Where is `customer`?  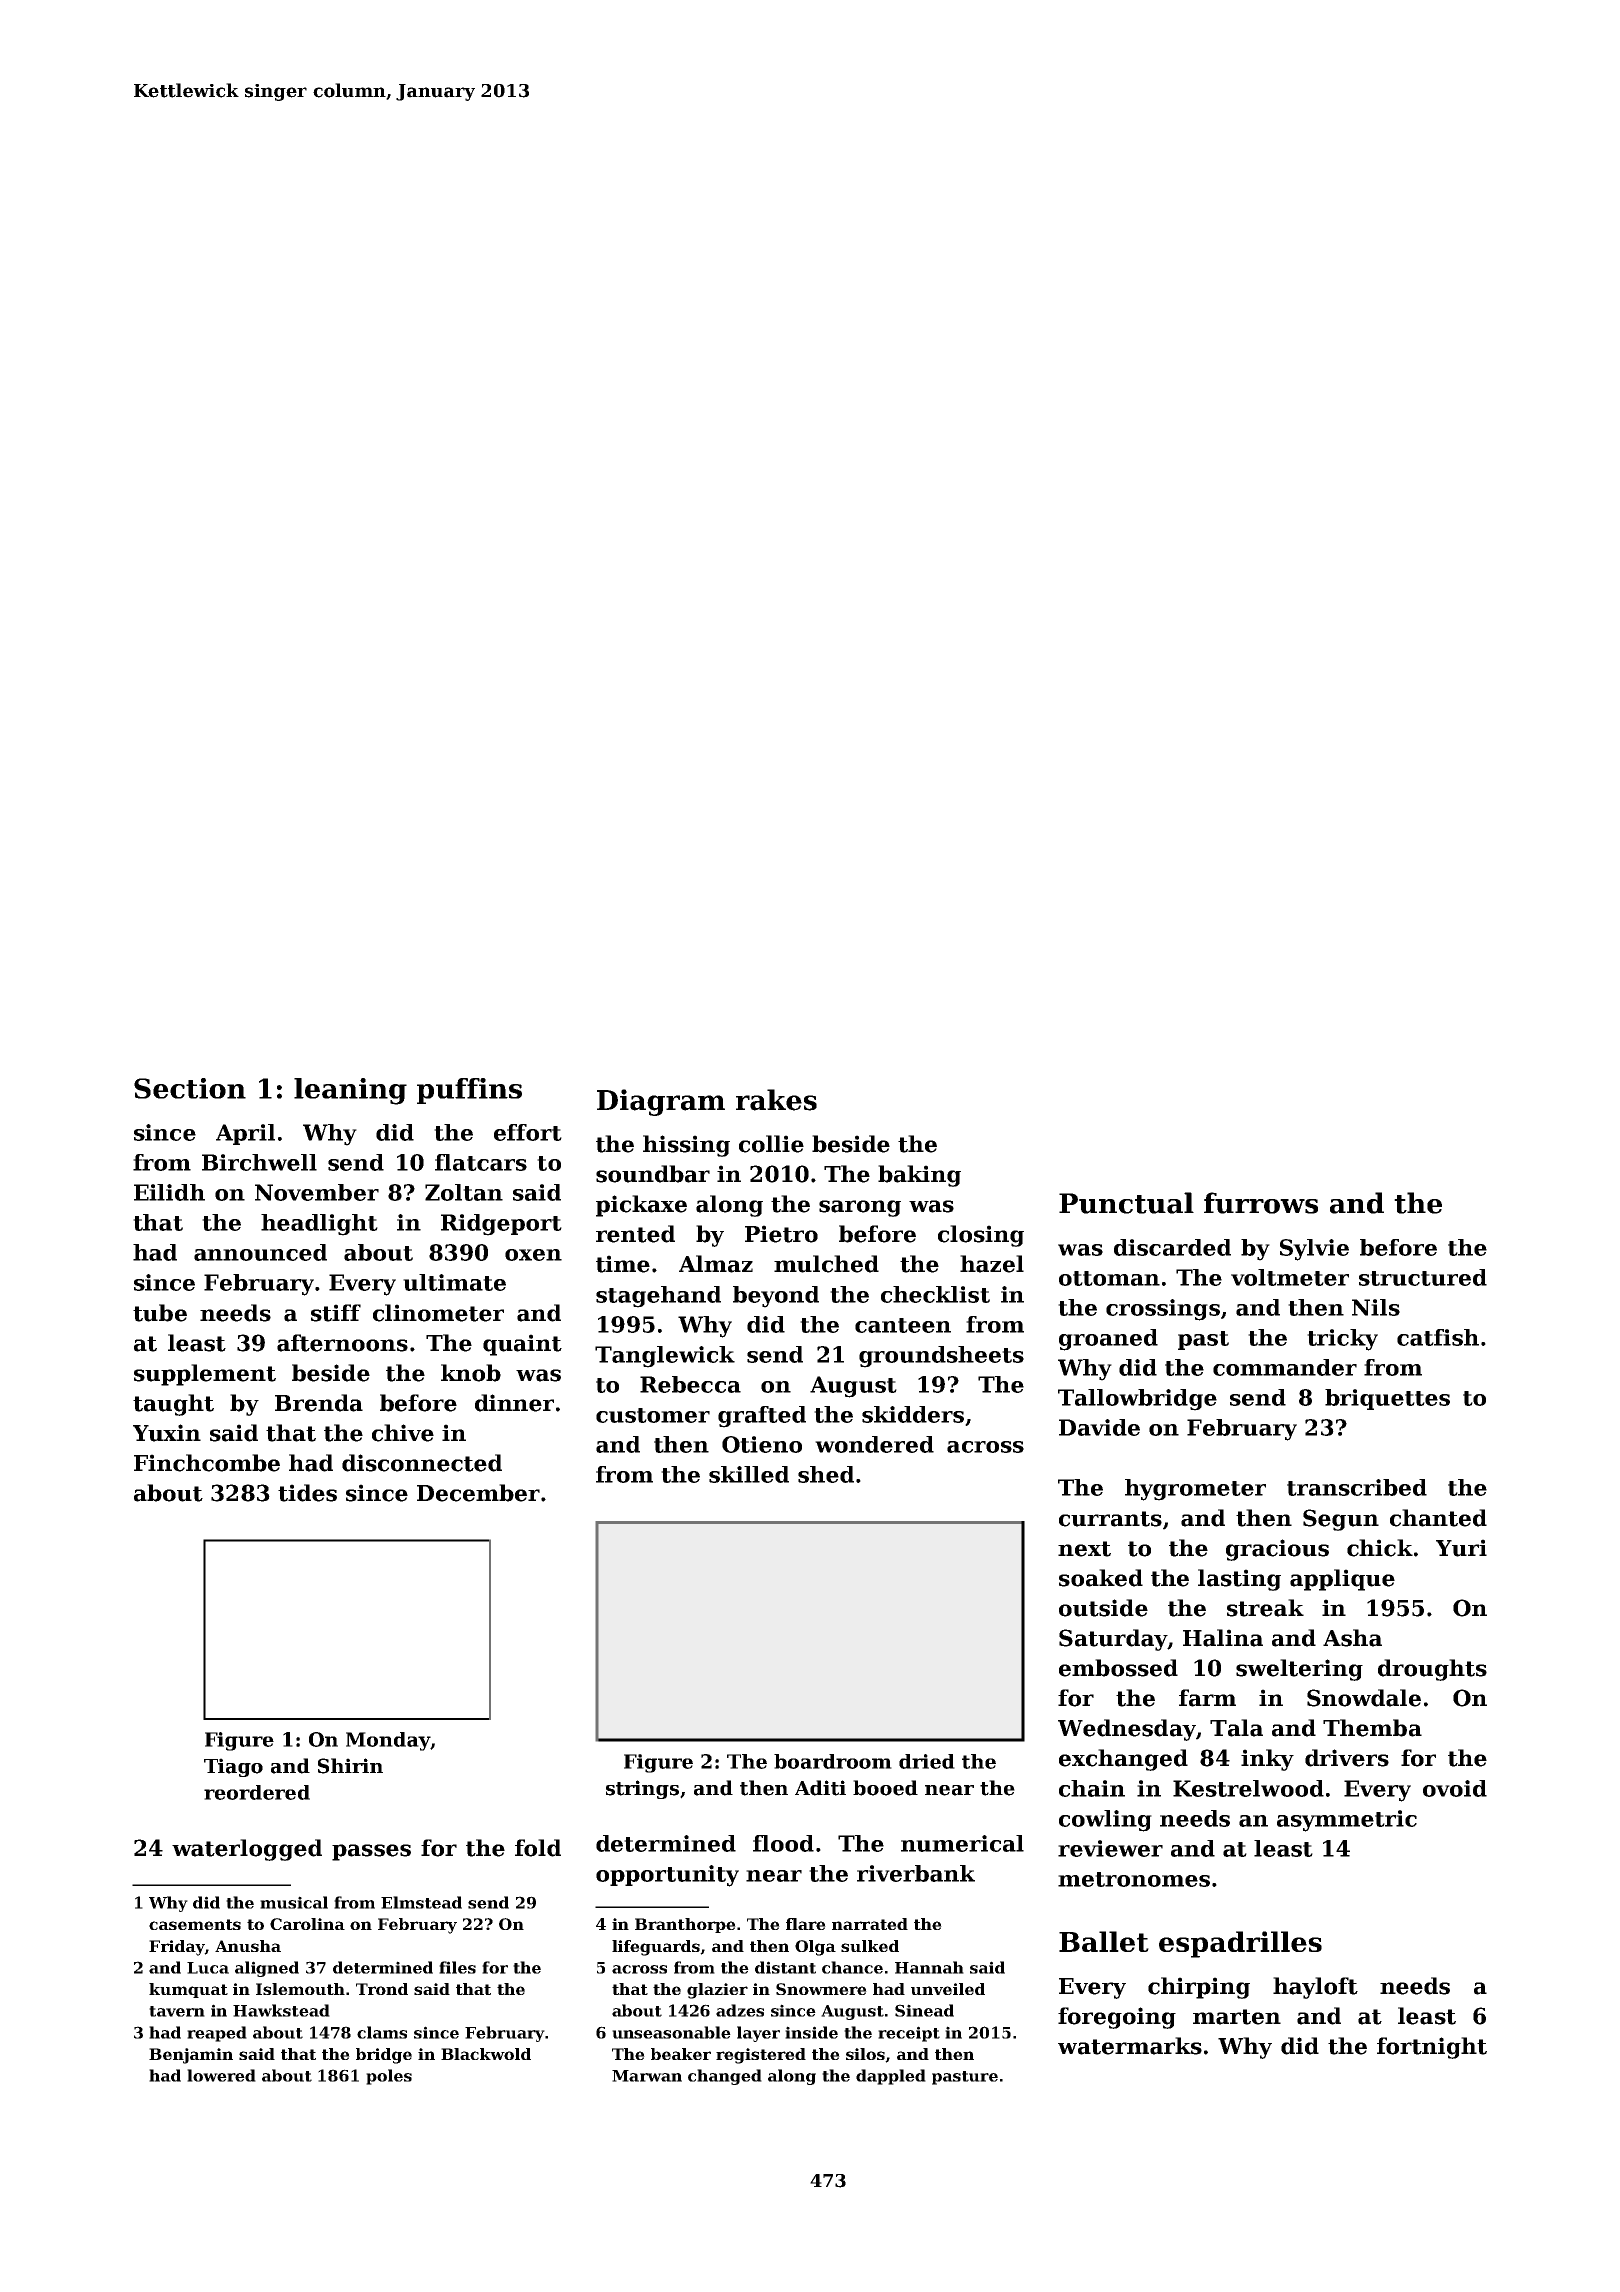
customer is located at coordinates (653, 1415).
